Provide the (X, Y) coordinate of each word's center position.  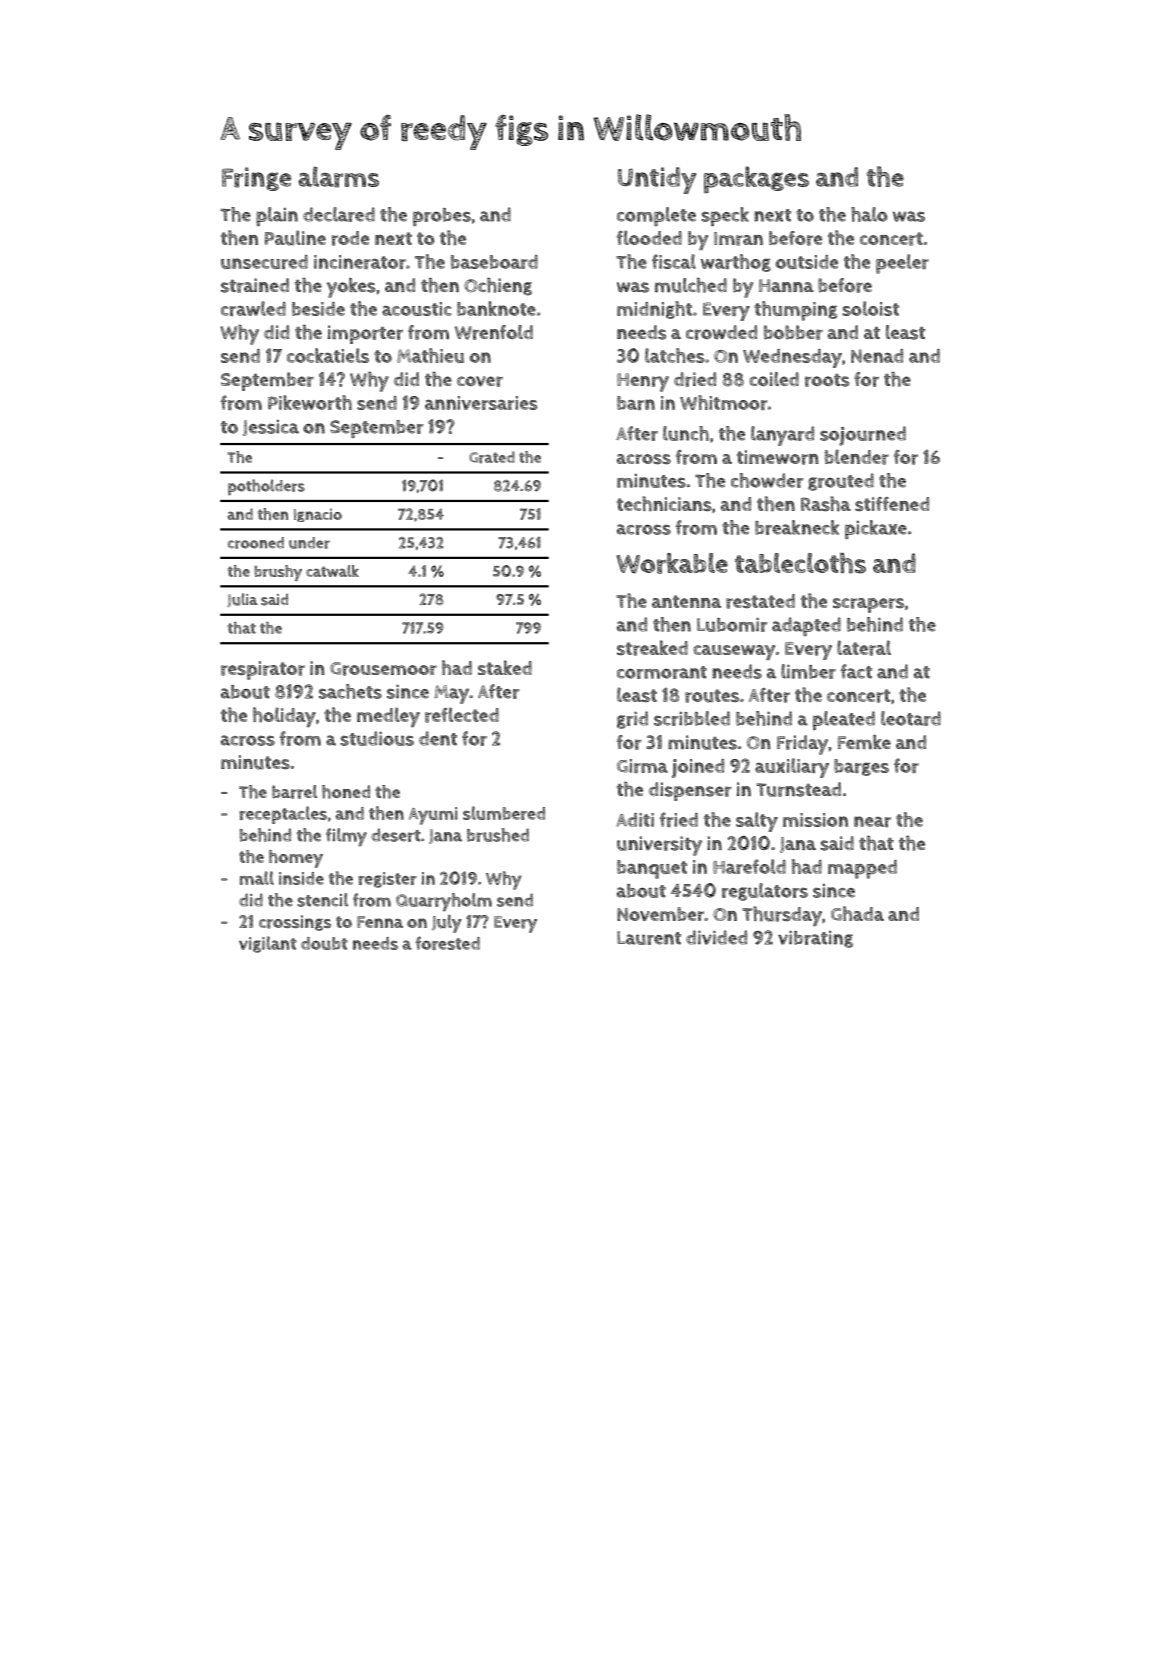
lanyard (782, 436)
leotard (911, 718)
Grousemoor (383, 669)
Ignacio (318, 515)
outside (806, 262)
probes (442, 217)
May (451, 694)
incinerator (360, 262)
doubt (324, 943)
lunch (686, 433)
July (447, 924)
